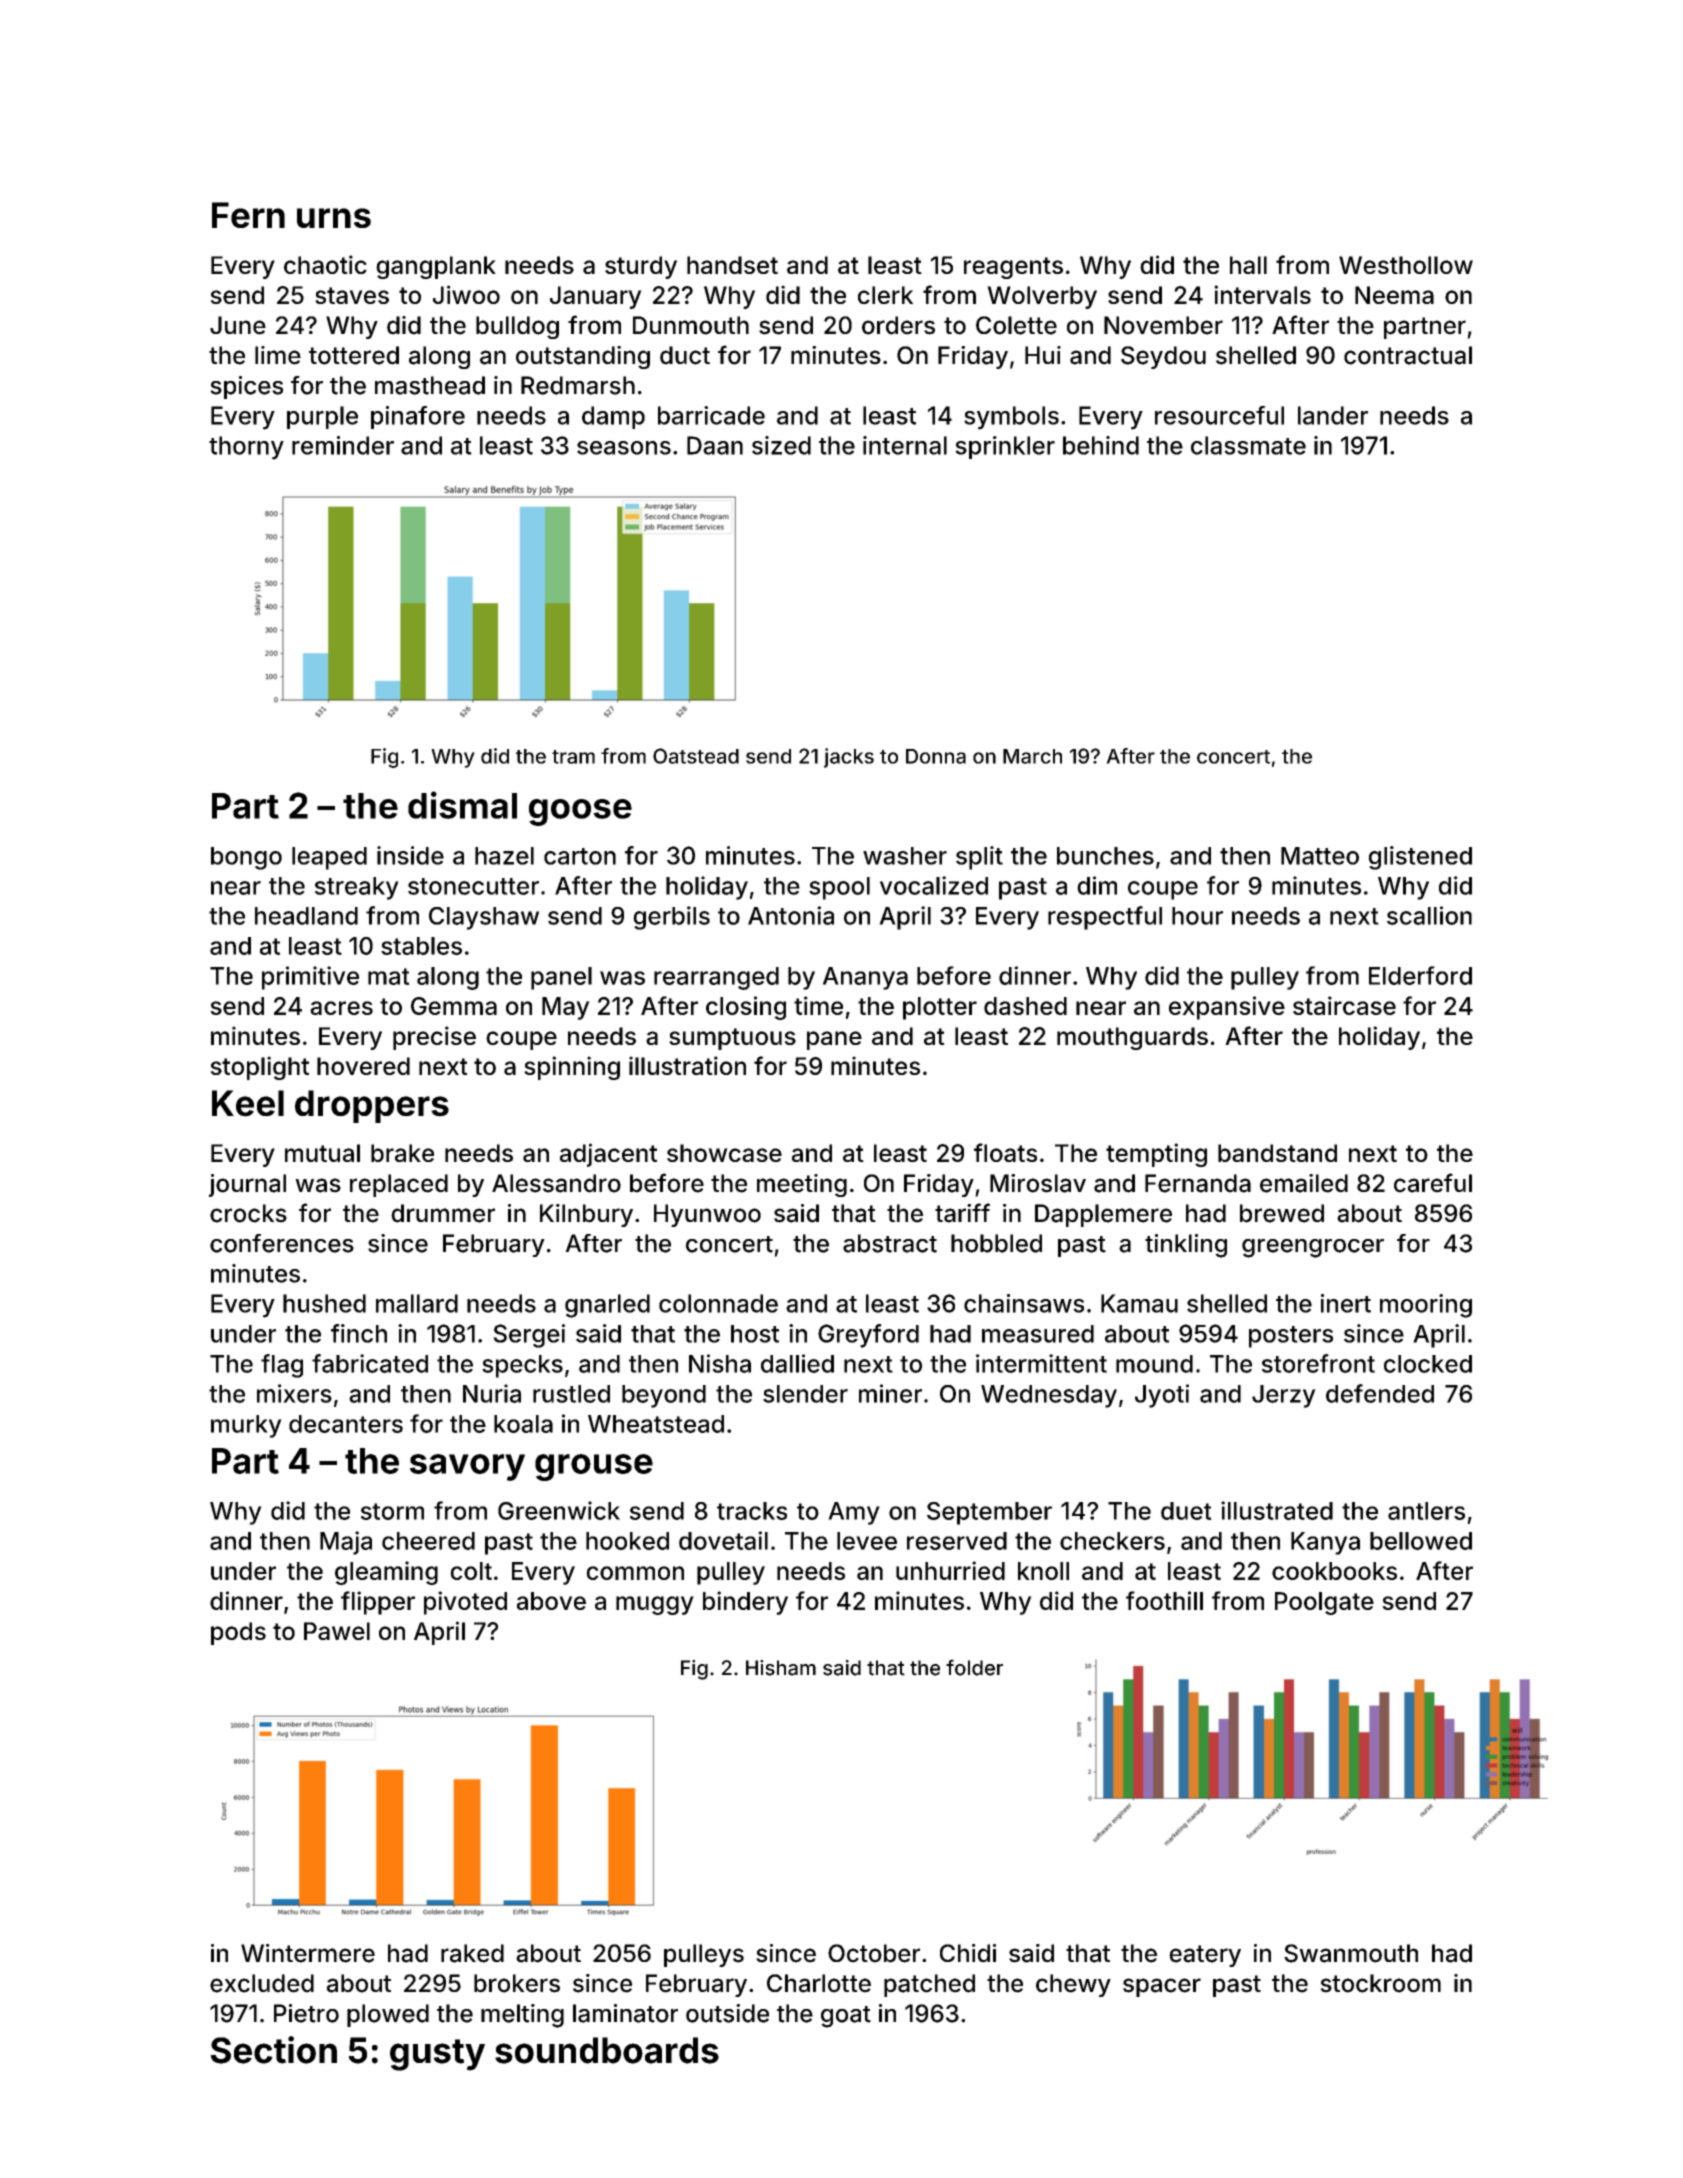 This page has height=2178, width=1683. Describe the element at coordinates (819, 1983) in the page. I see `Charlotte` at that location.
